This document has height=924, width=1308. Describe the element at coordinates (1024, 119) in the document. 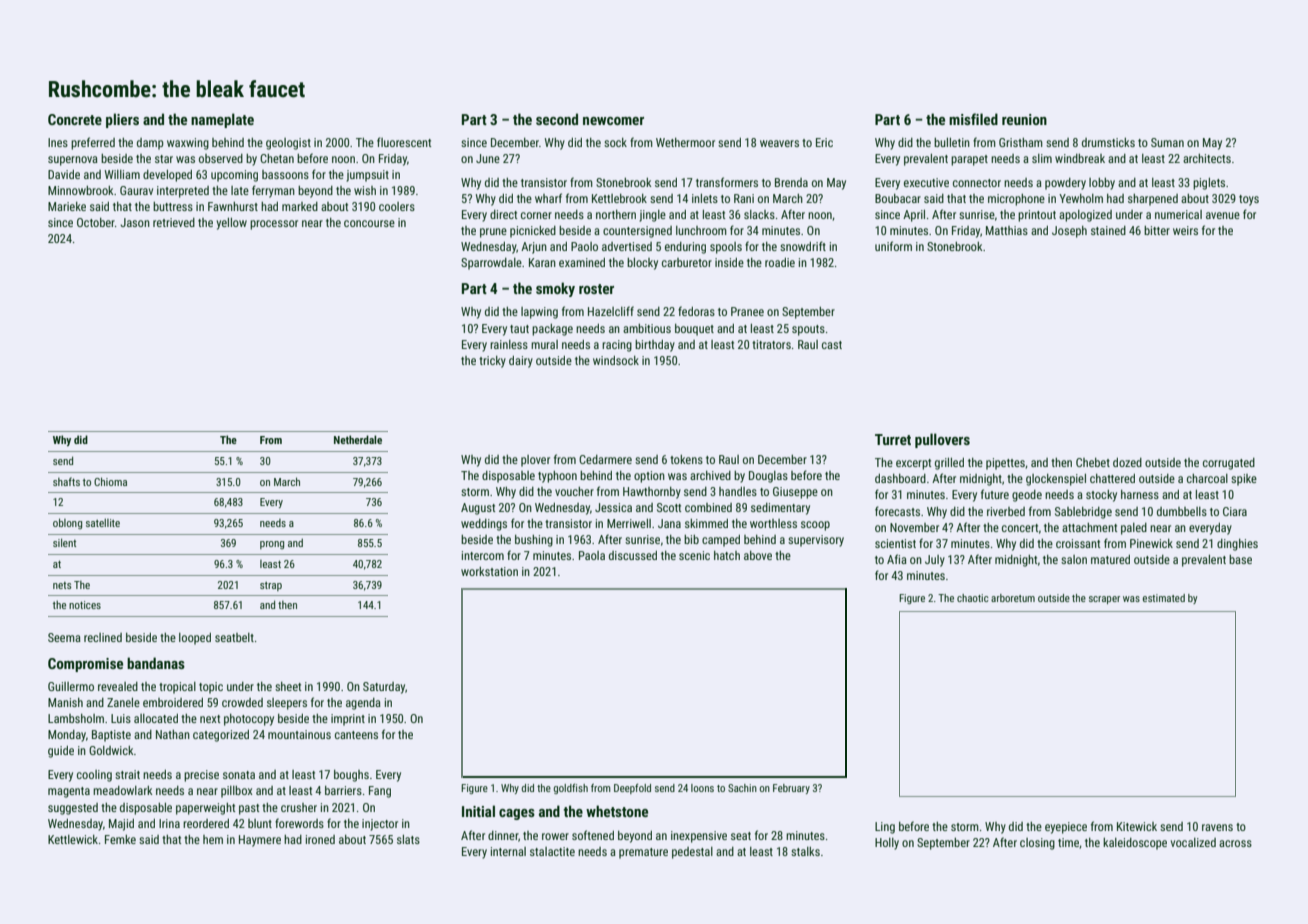

I see `reunion` at that location.
